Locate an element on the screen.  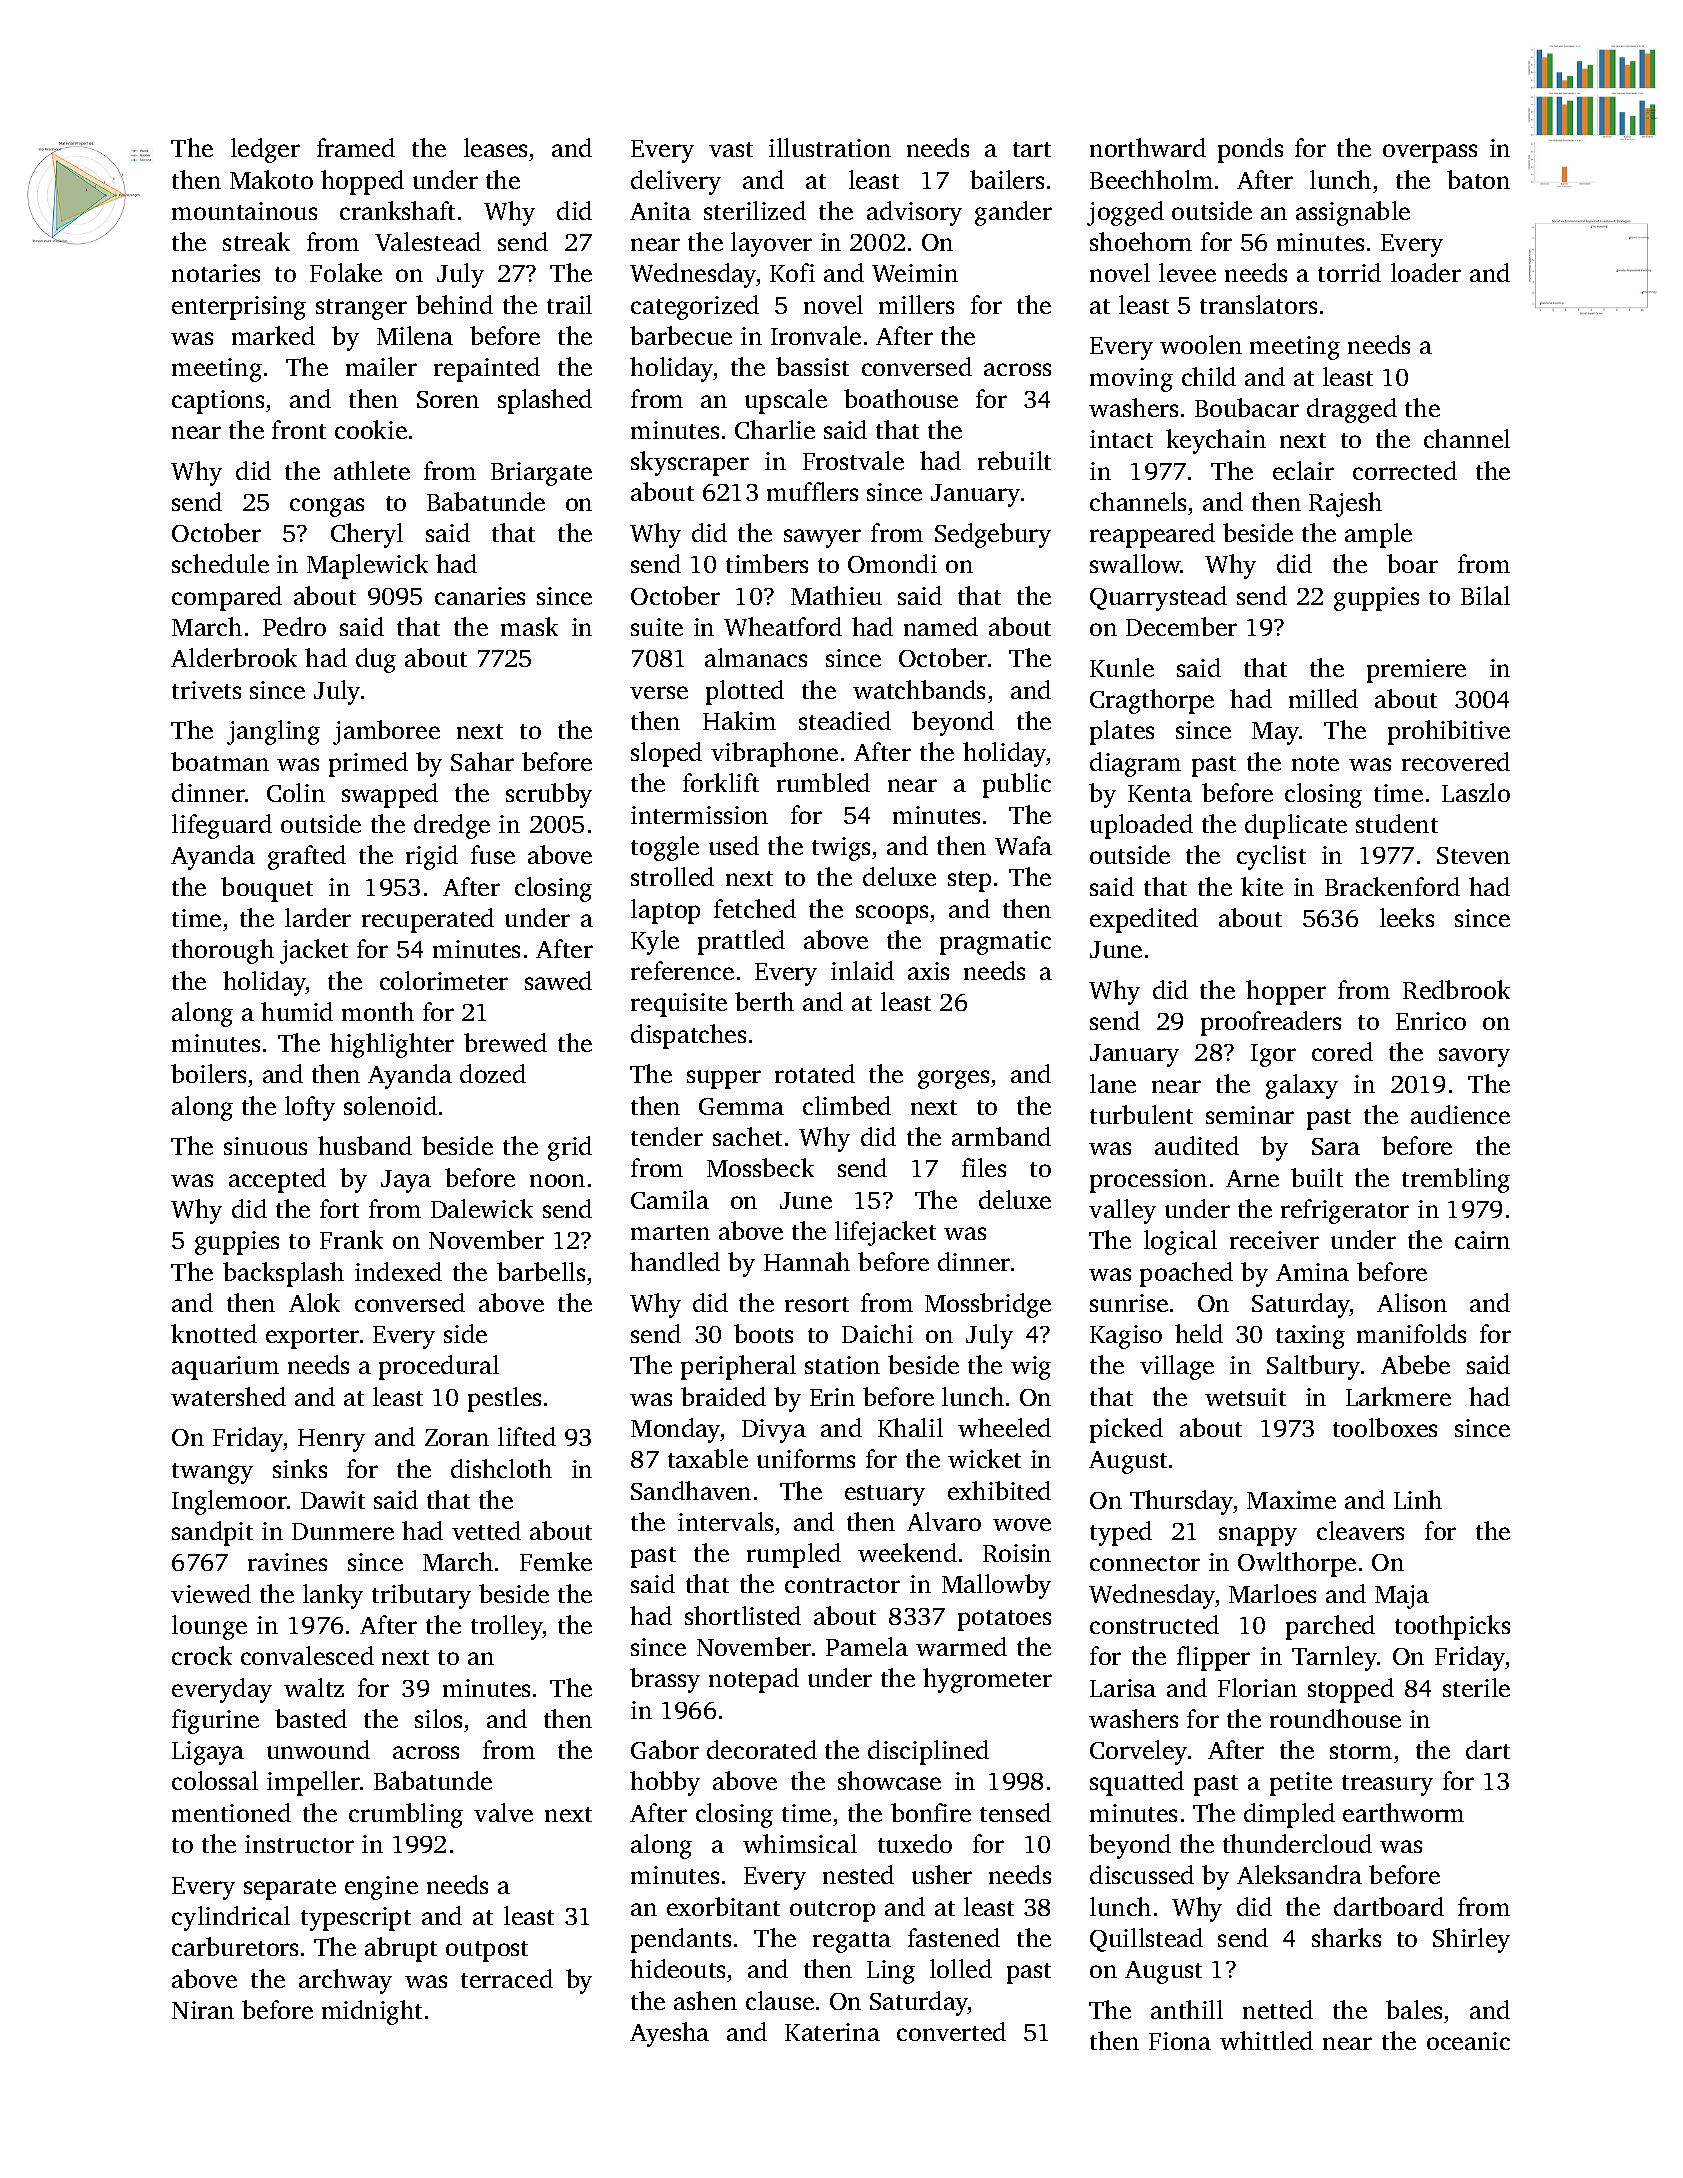
skyscraper is located at coordinates (690, 463).
